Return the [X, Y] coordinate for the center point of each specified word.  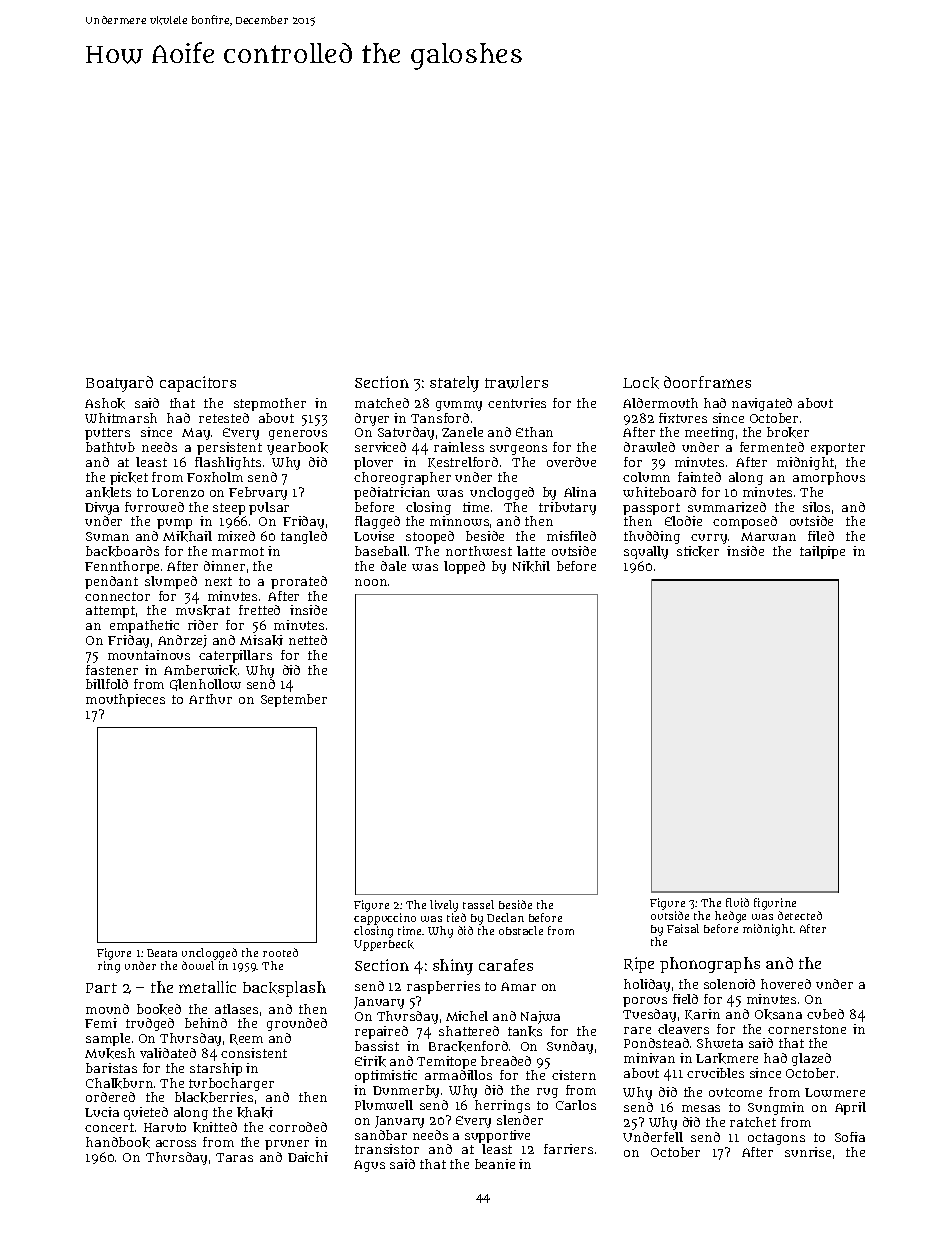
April [850, 1108]
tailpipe [822, 552]
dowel [198, 965]
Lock [641, 383]
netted [308, 640]
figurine [775, 904]
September [294, 700]
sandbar [381, 1135]
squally [646, 552]
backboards [122, 551]
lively [444, 906]
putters [107, 434]
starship [216, 1069]
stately [454, 384]
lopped [464, 567]
